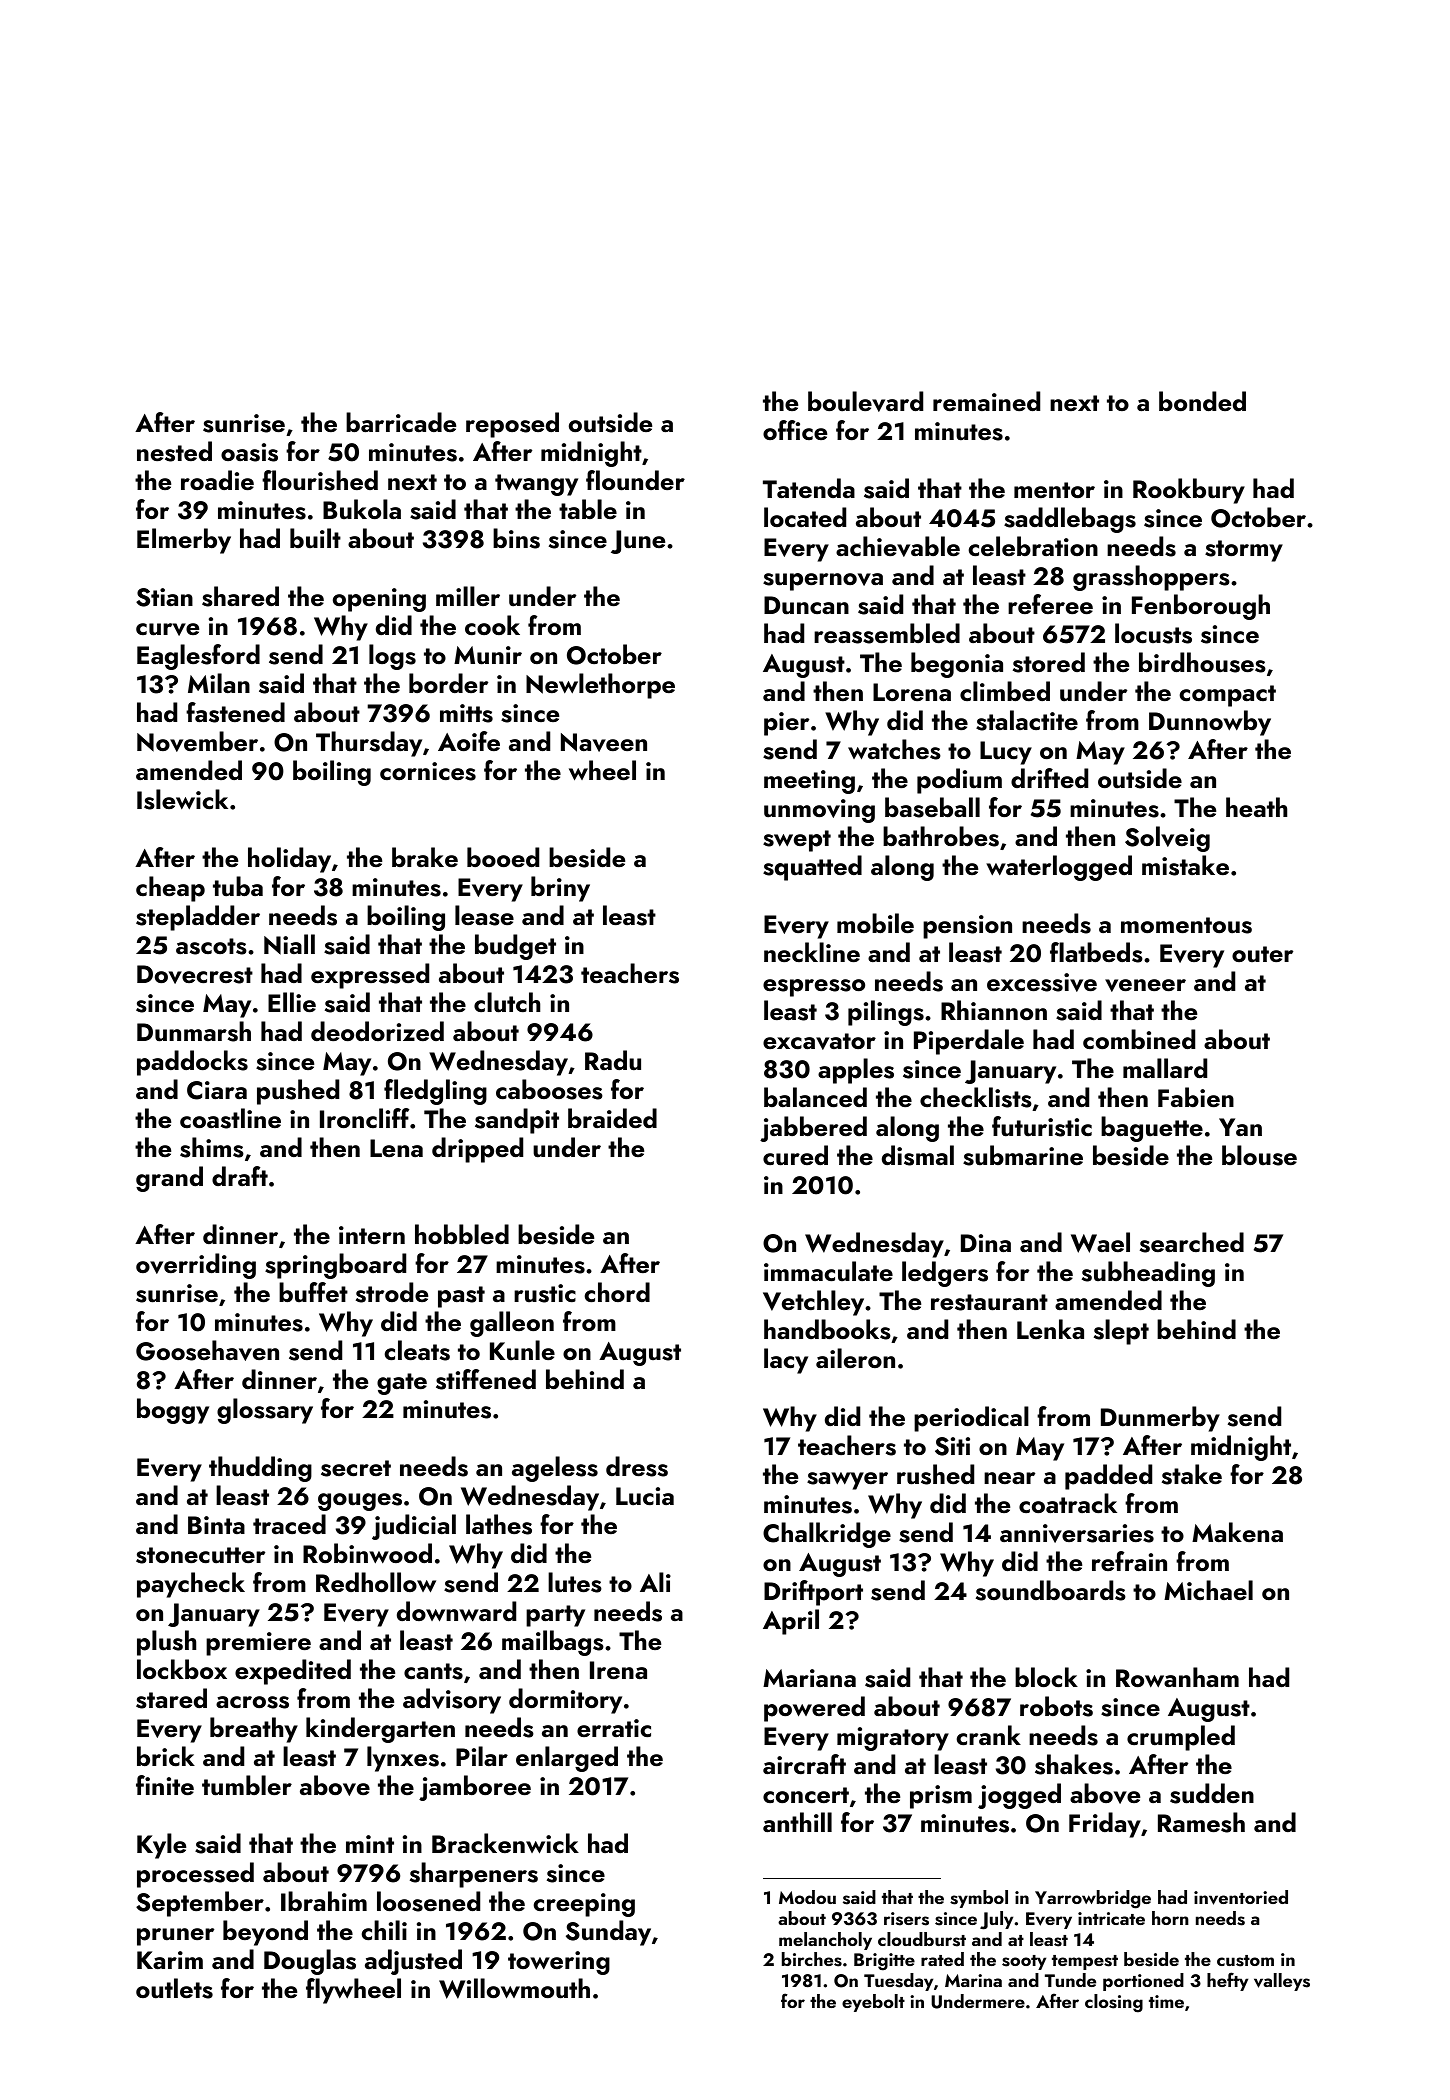 This image has width=1450, height=2100. Describe the element at coordinates (1050, 1329) in the image. I see `Lenka` at that location.
